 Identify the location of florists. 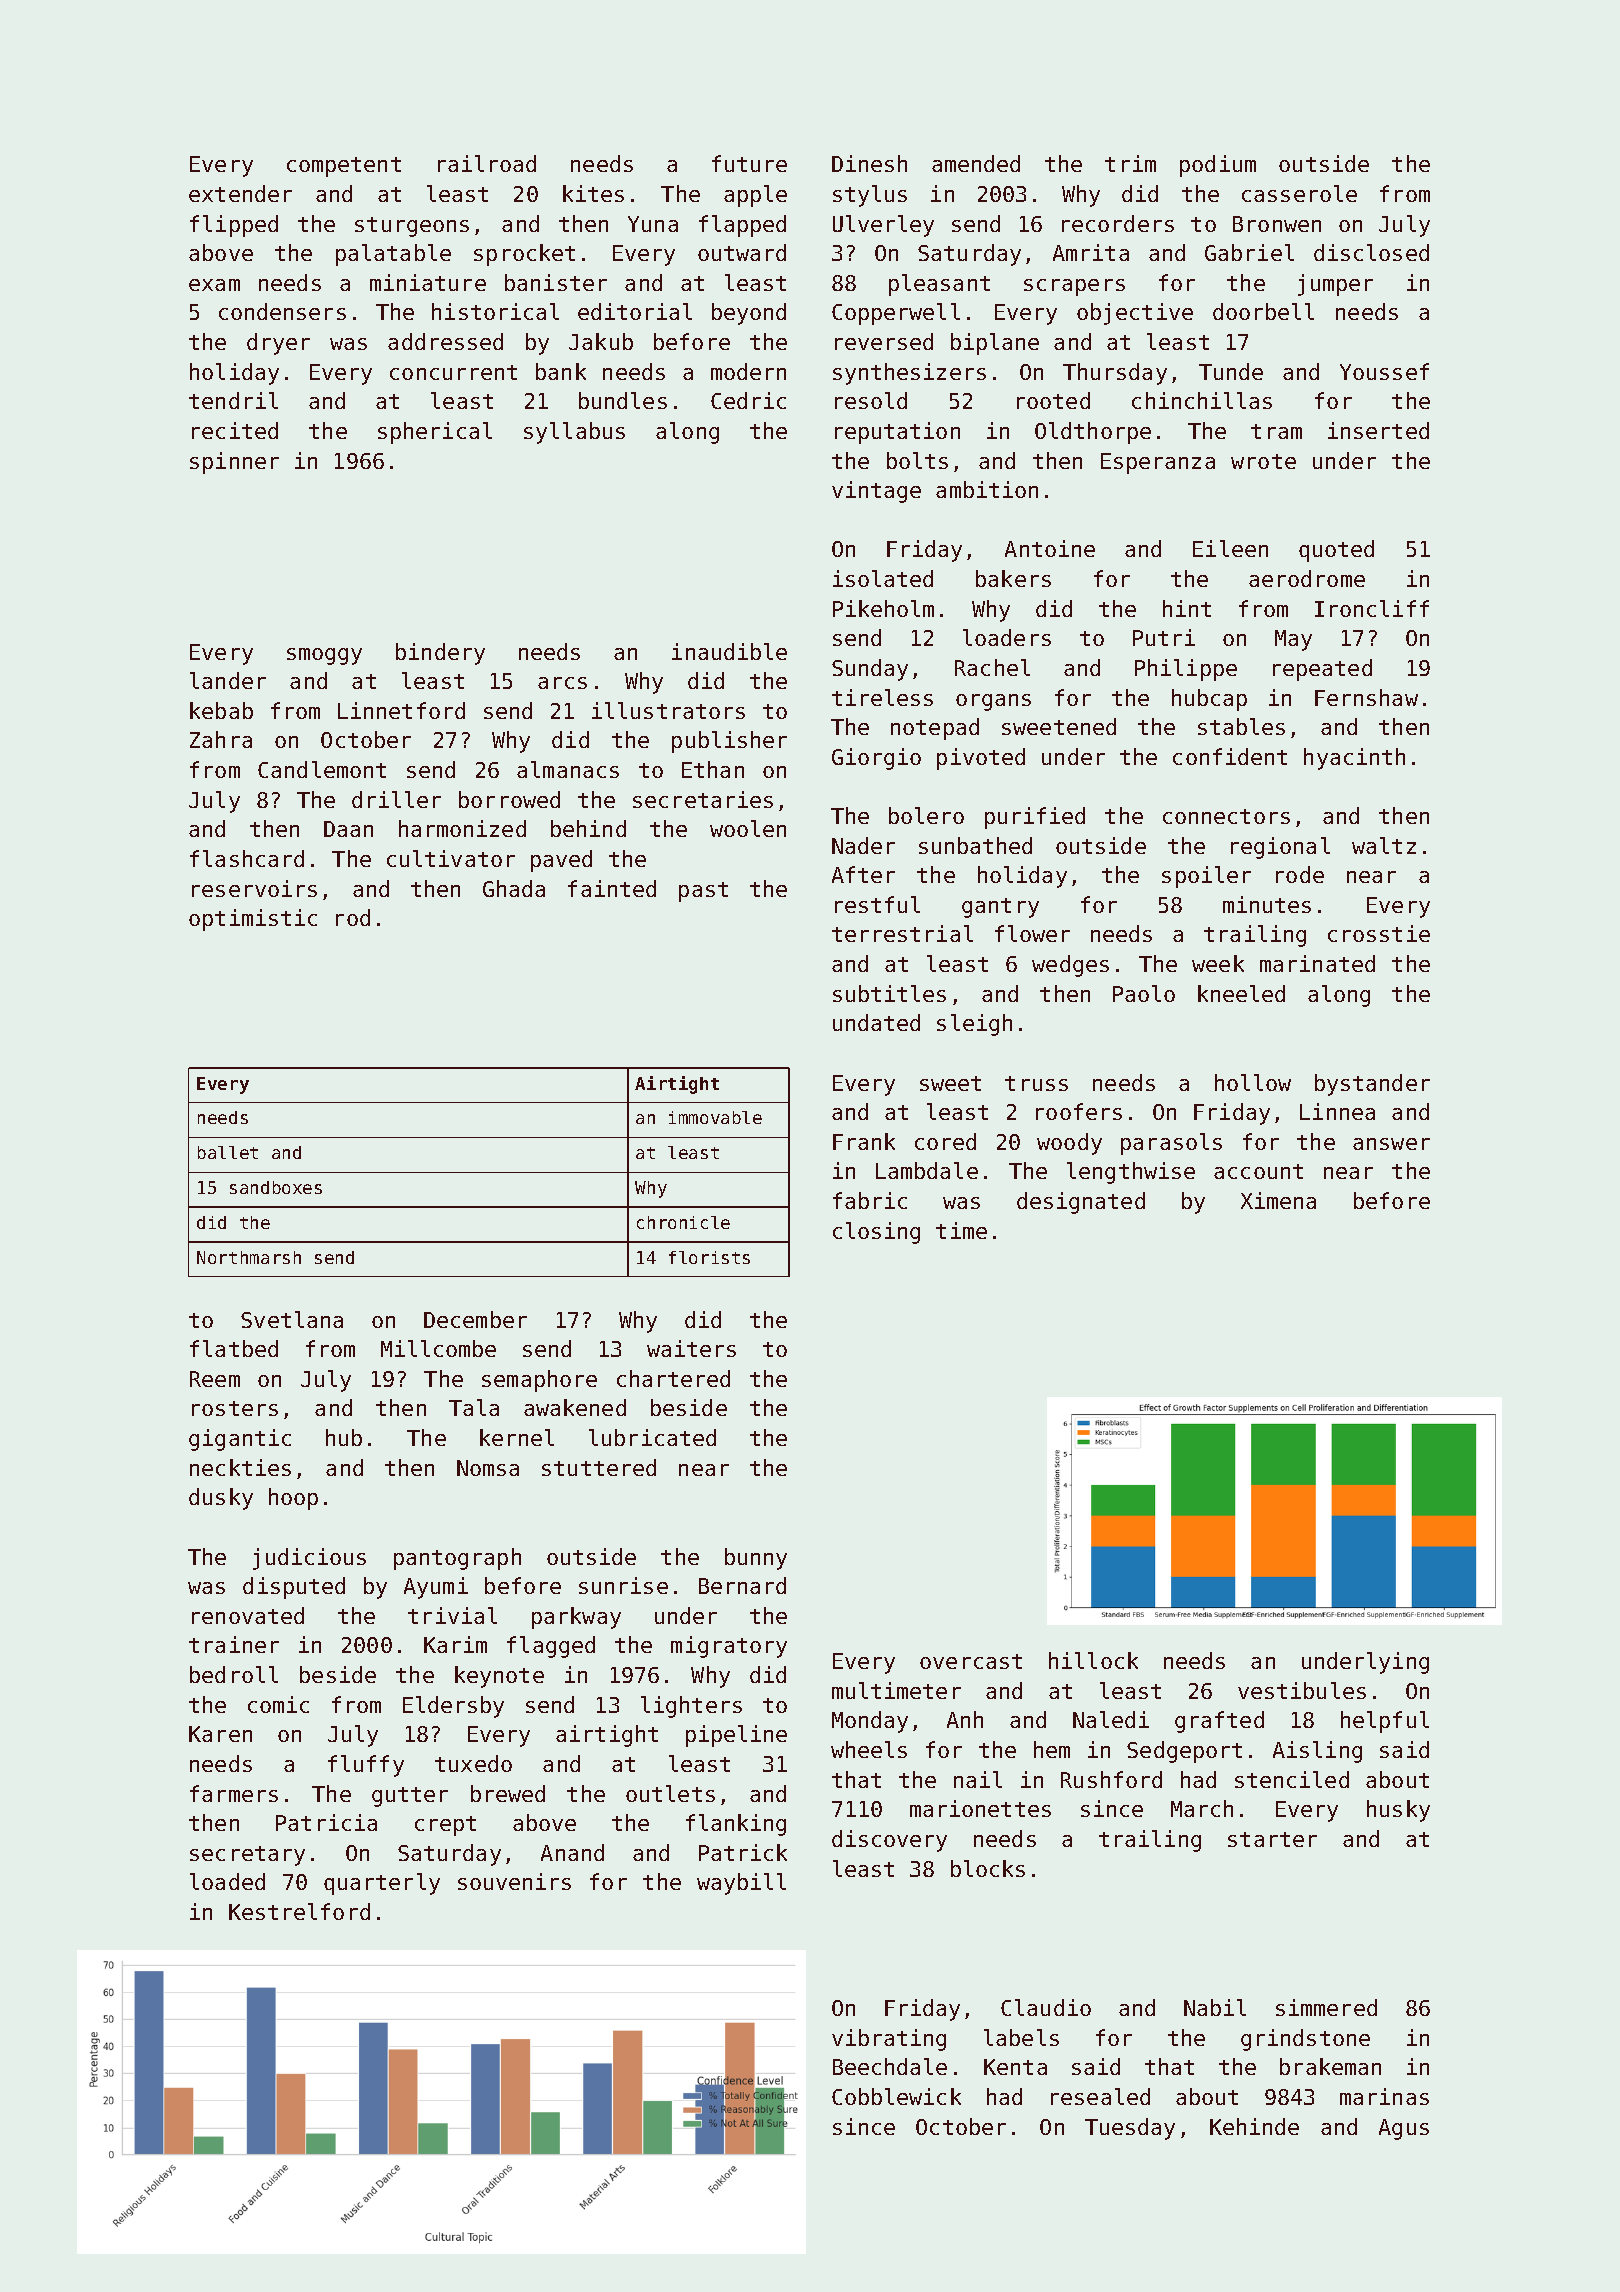
(709, 1257).
